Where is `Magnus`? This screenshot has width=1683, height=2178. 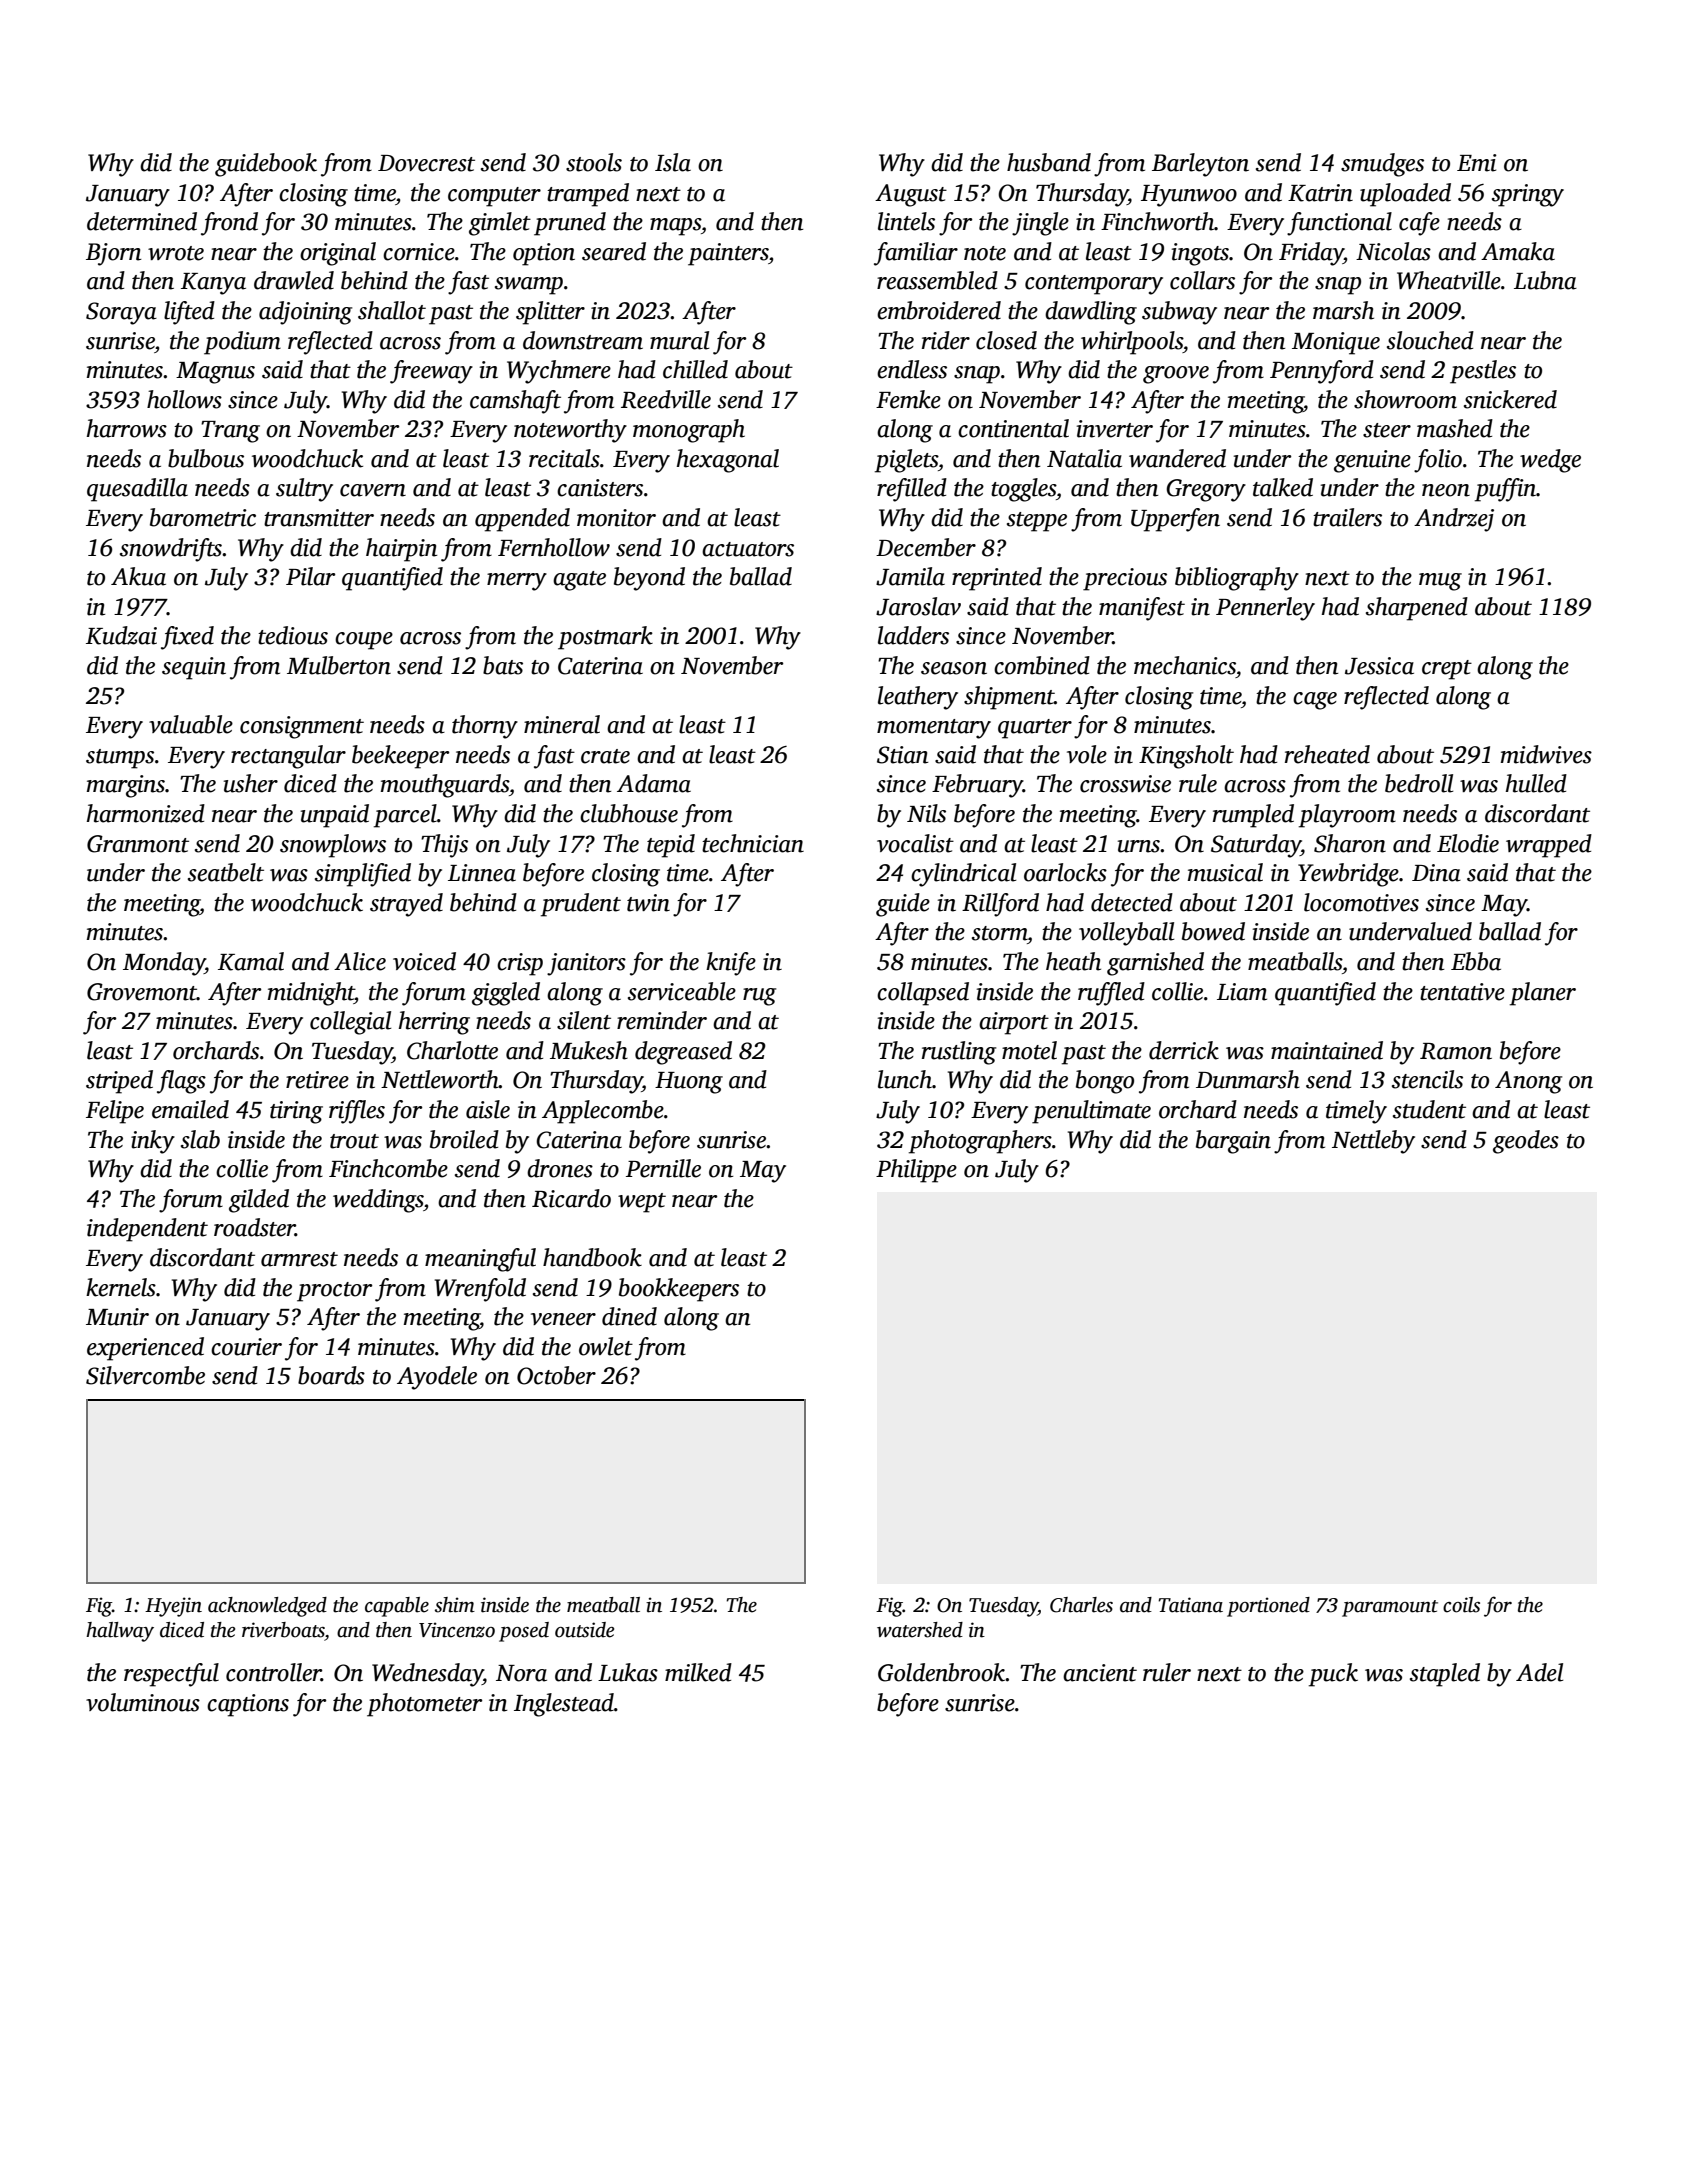 Magnus is located at coordinates (215, 373).
